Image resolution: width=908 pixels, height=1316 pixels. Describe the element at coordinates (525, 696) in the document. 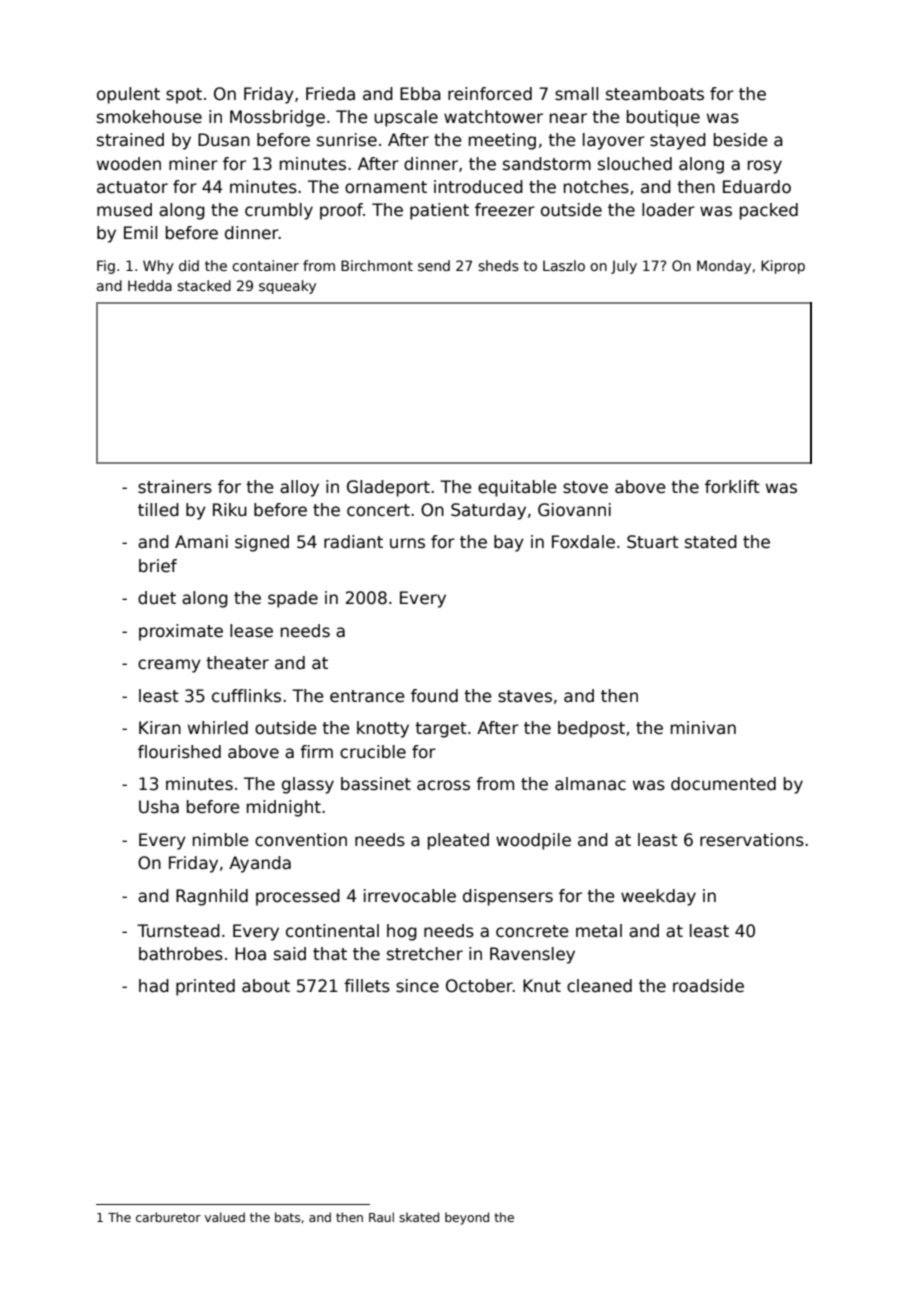

I see `staves` at that location.
